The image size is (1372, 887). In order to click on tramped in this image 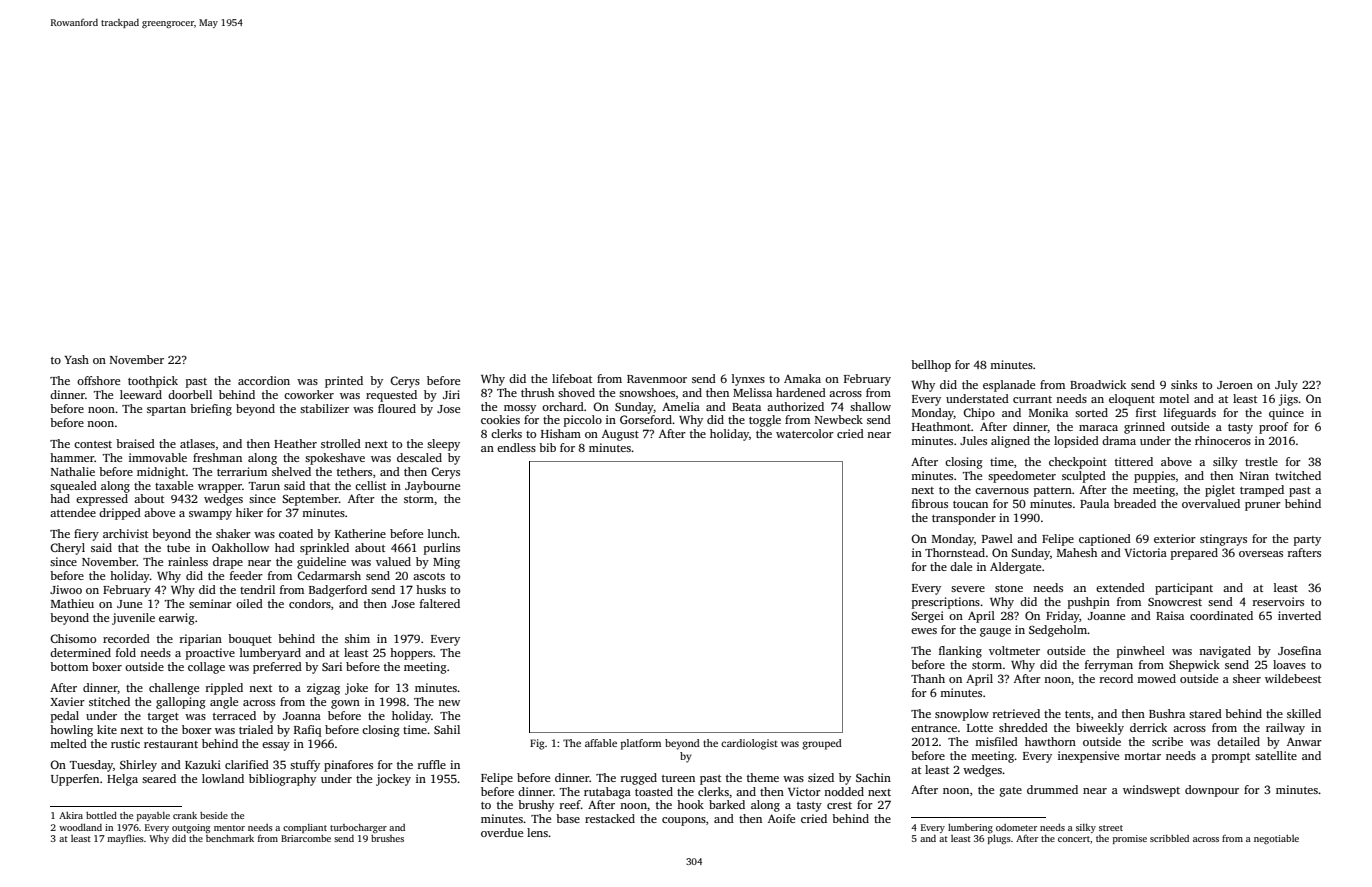, I will do `click(1262, 491)`.
